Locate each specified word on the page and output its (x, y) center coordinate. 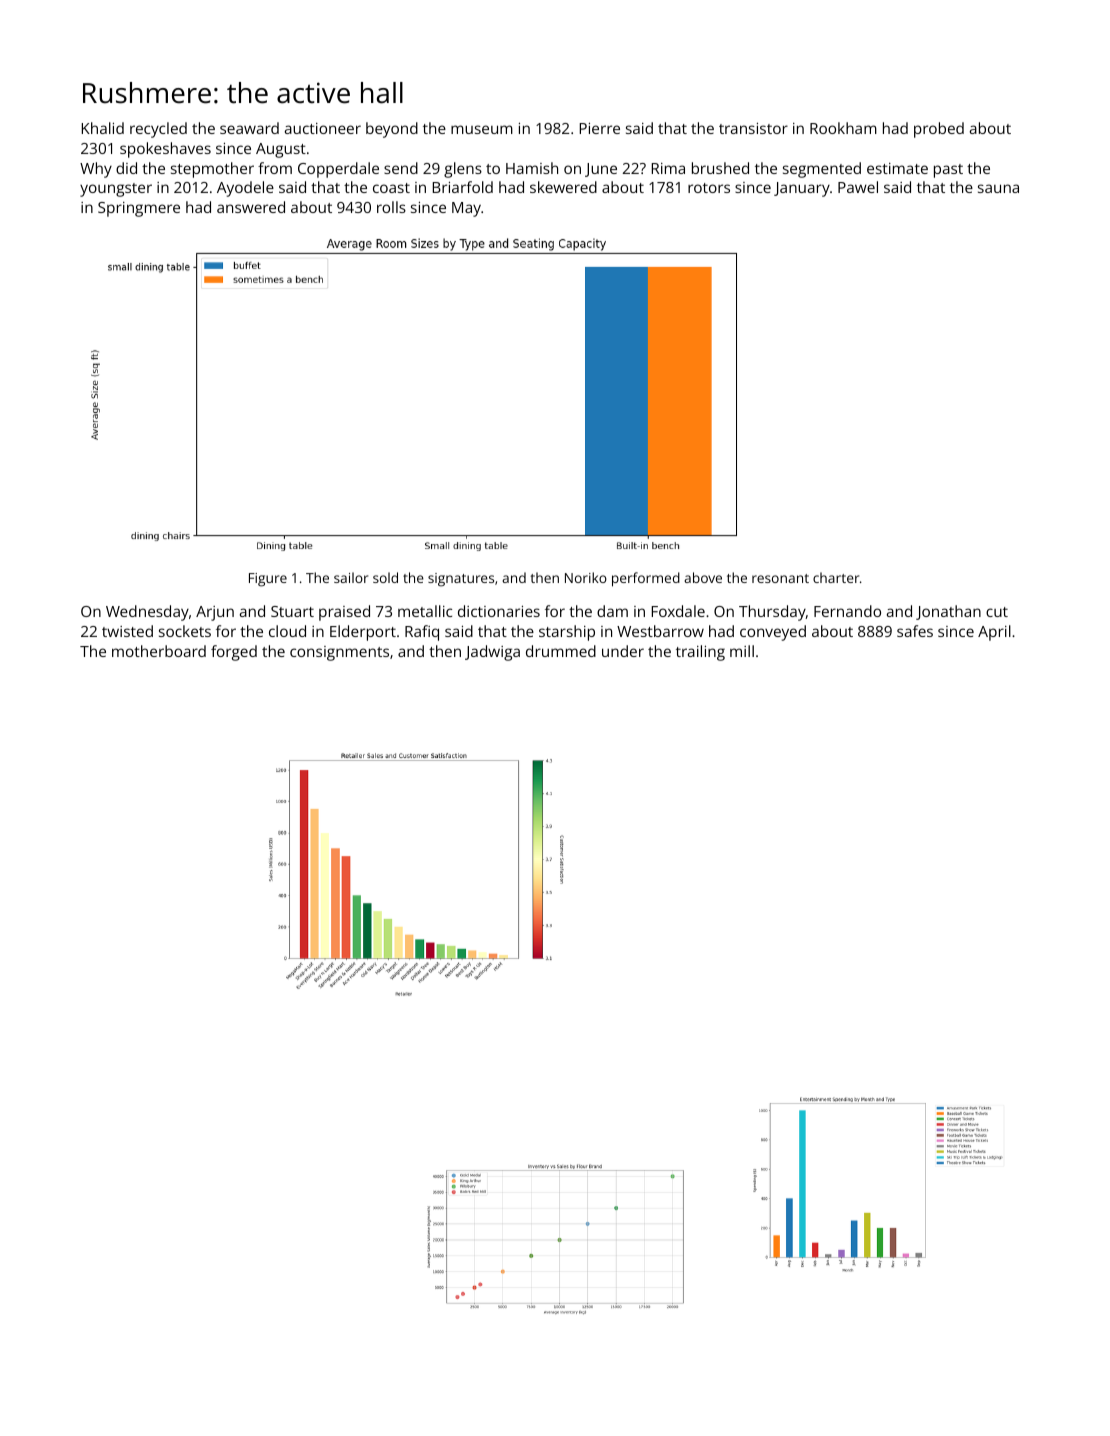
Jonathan (948, 612)
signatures (461, 580)
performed (646, 579)
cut (997, 612)
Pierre (600, 128)
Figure (268, 580)
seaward (249, 128)
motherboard (159, 651)
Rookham (843, 128)
